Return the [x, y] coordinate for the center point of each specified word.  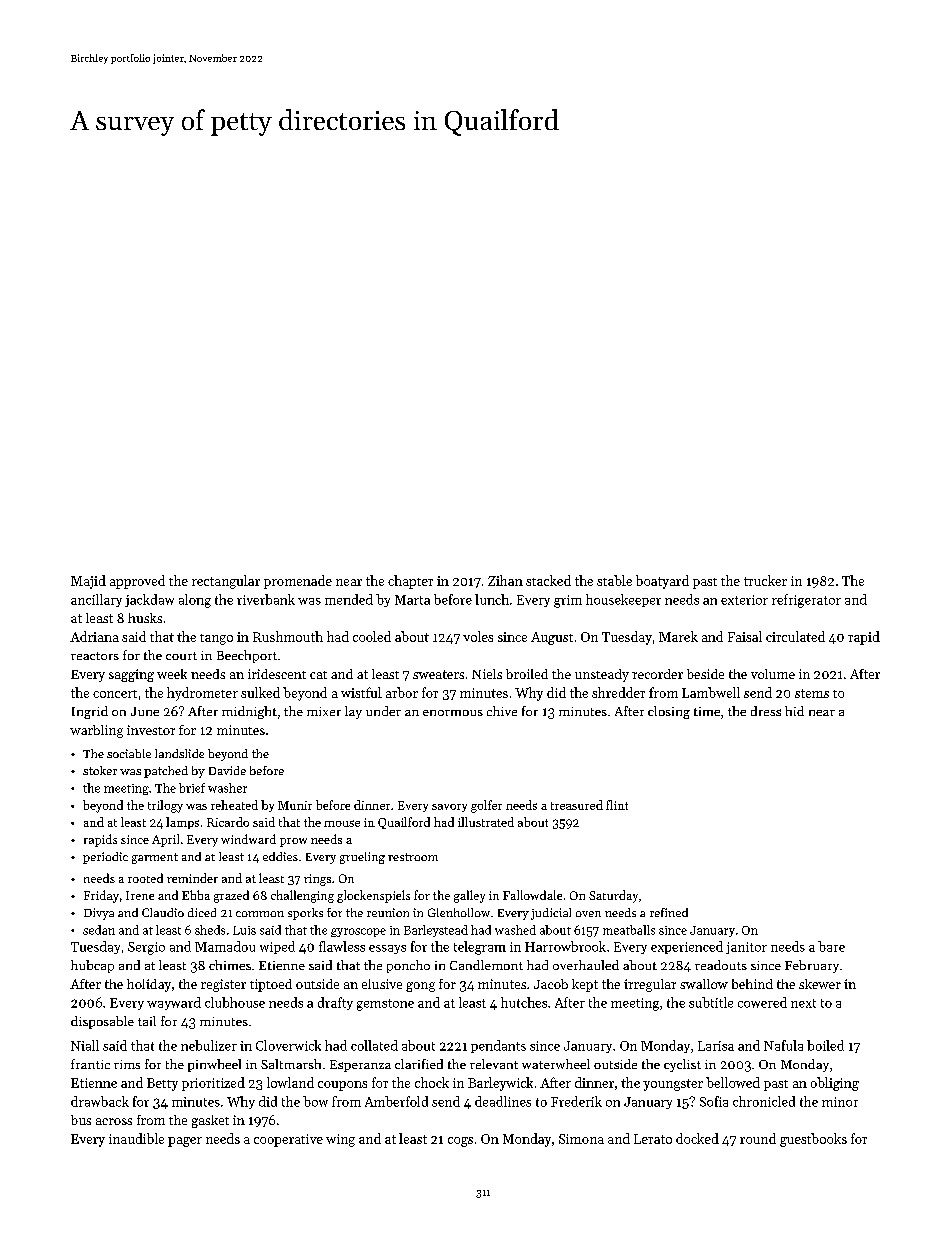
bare [831, 946]
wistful [361, 692]
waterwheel [556, 1064]
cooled [372, 636]
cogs [460, 1142]
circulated [795, 636]
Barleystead [436, 931]
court [181, 656]
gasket [210, 1121]
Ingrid [90, 712]
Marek [678, 636]
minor [840, 1102]
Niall [85, 1045]
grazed [231, 896]
